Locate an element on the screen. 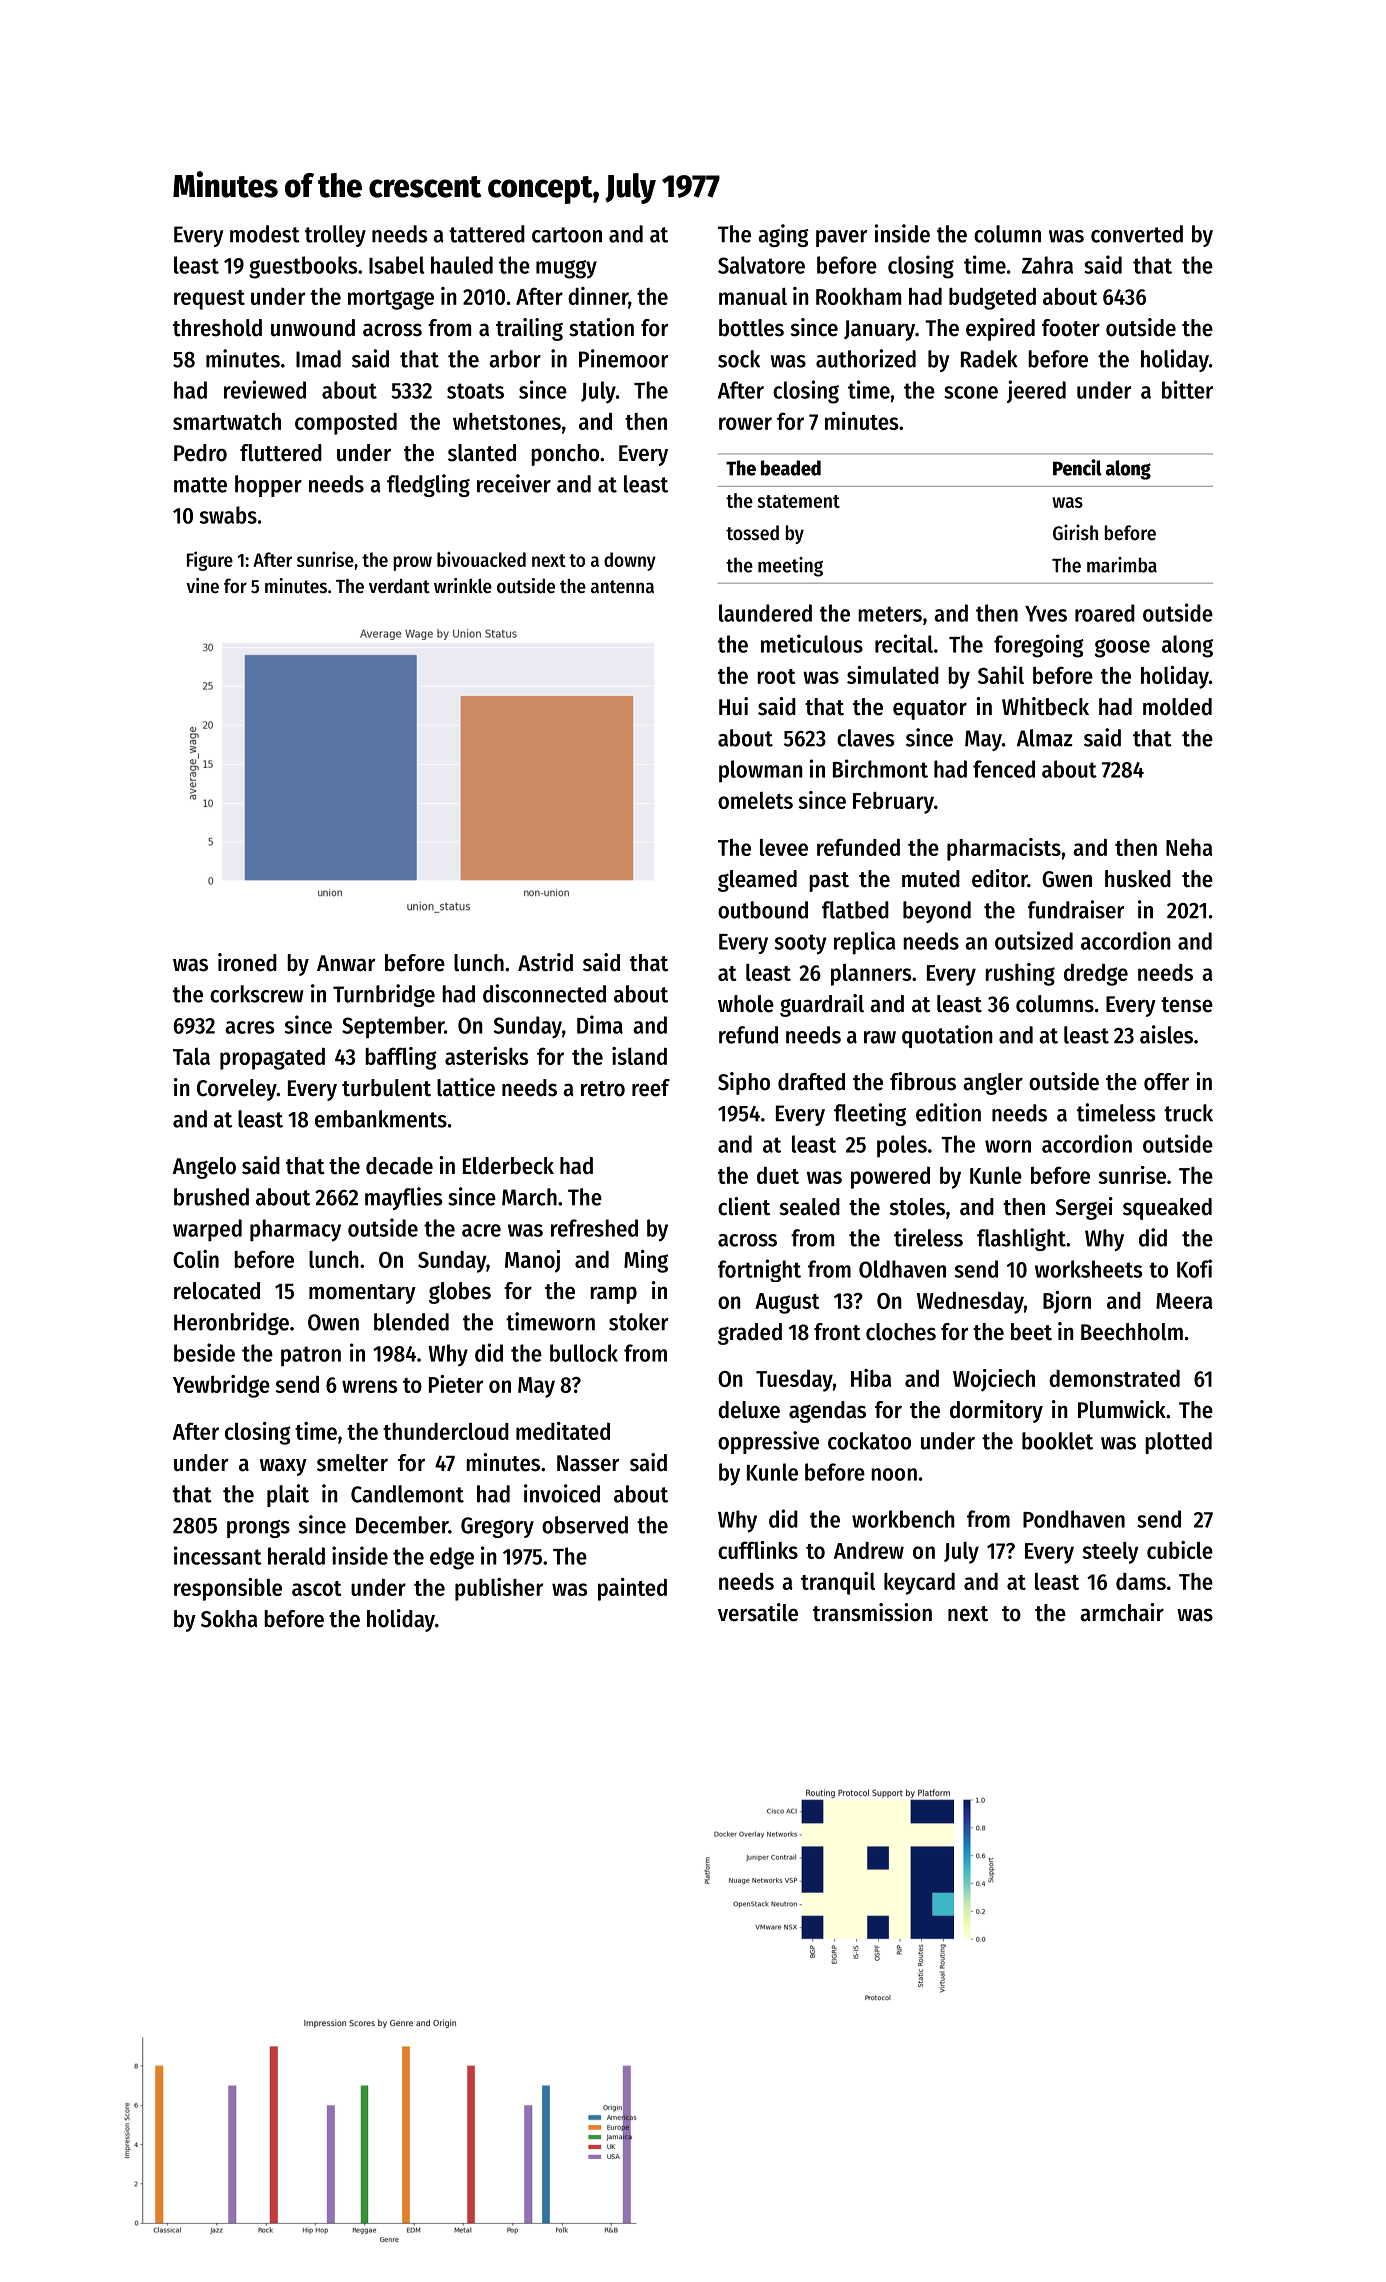 The width and height of the screenshot is (1386, 2282). client is located at coordinates (744, 1206).
